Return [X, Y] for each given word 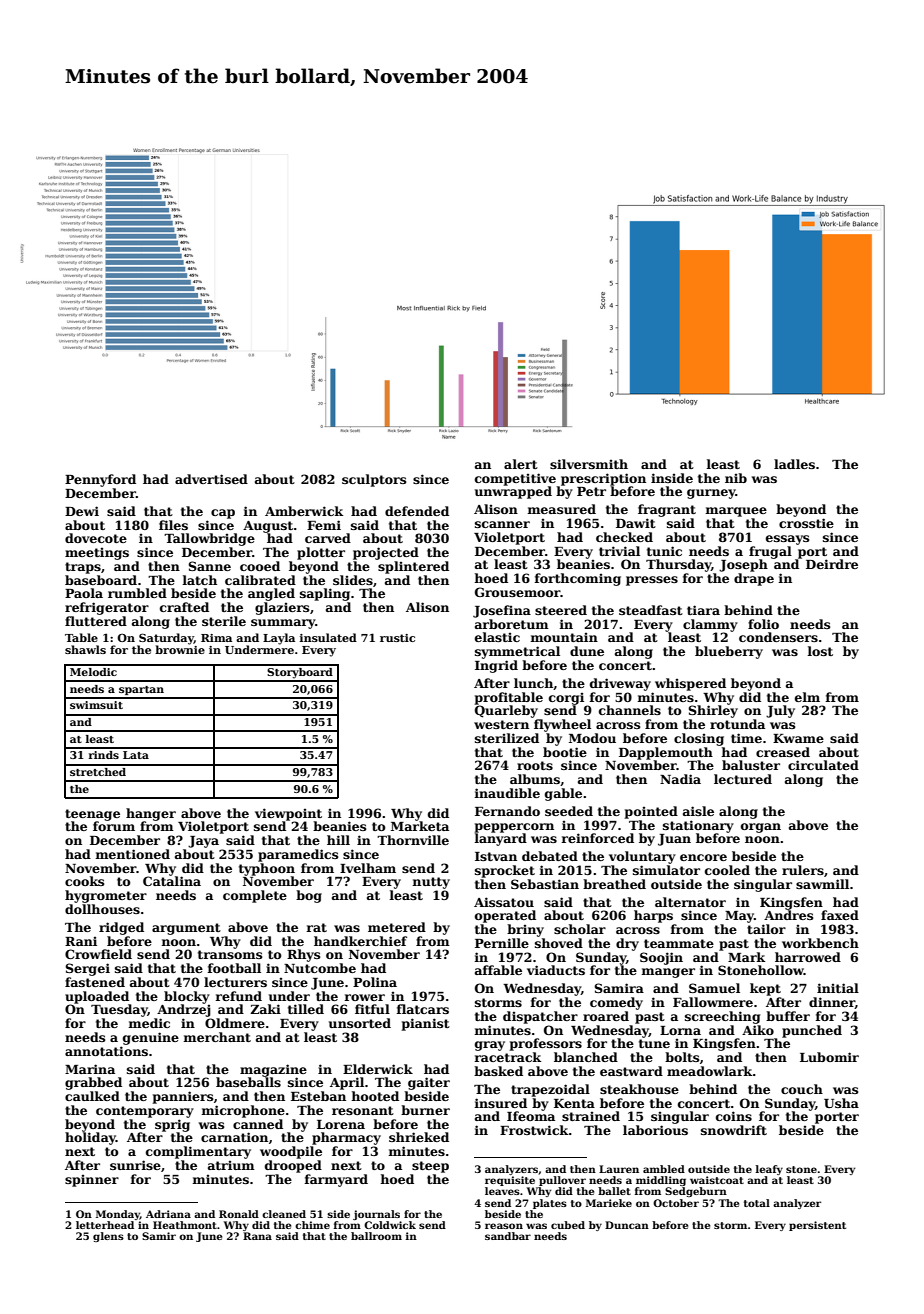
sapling [325, 594]
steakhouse [639, 1089]
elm [807, 697]
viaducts [556, 970]
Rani [81, 941]
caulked [92, 1096]
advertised [211, 479]
